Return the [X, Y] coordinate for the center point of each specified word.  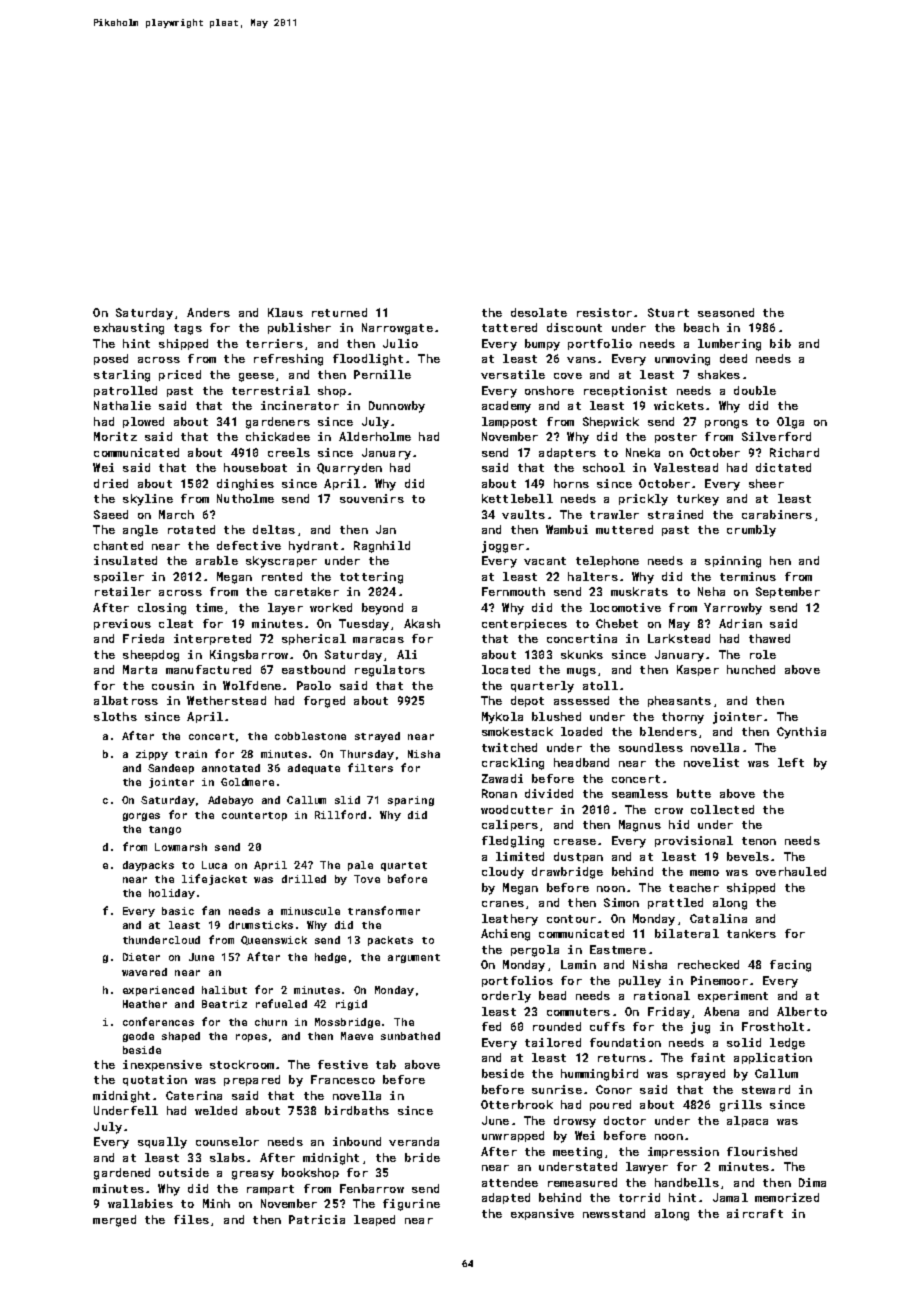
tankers [751, 933]
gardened [122, 1174]
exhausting [129, 329]
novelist [711, 762]
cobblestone [310, 736]
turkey [698, 500]
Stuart [668, 312]
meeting [577, 1153]
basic [178, 911]
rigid [351, 1005]
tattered [509, 327]
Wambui [567, 529]
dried [111, 483]
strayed [377, 737]
